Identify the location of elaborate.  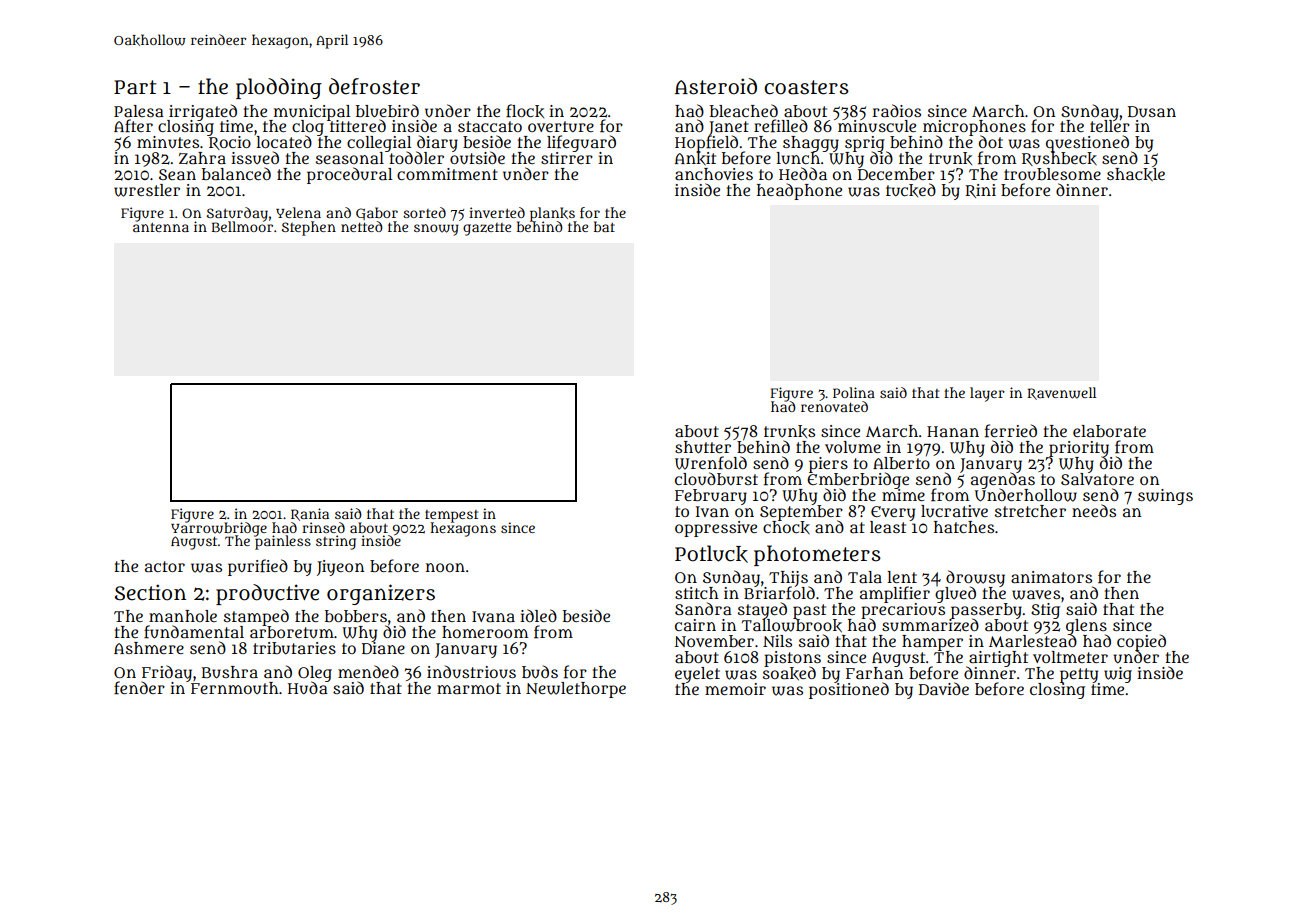
(1109, 431).
